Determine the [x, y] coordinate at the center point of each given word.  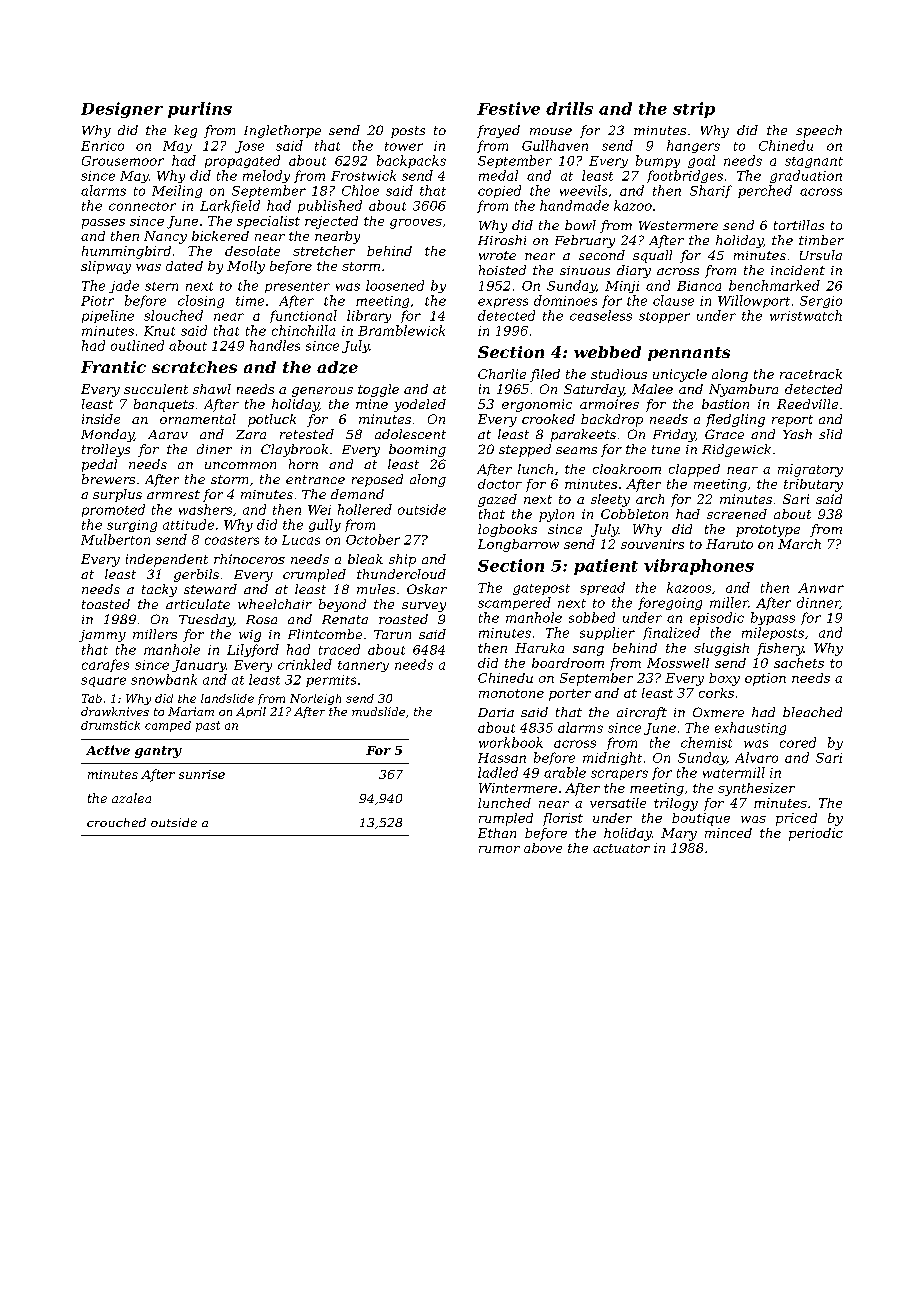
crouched [116, 822]
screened [737, 514]
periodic [816, 834]
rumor [499, 849]
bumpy [658, 161]
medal [498, 175]
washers [205, 509]
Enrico [102, 146]
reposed [377, 480]
